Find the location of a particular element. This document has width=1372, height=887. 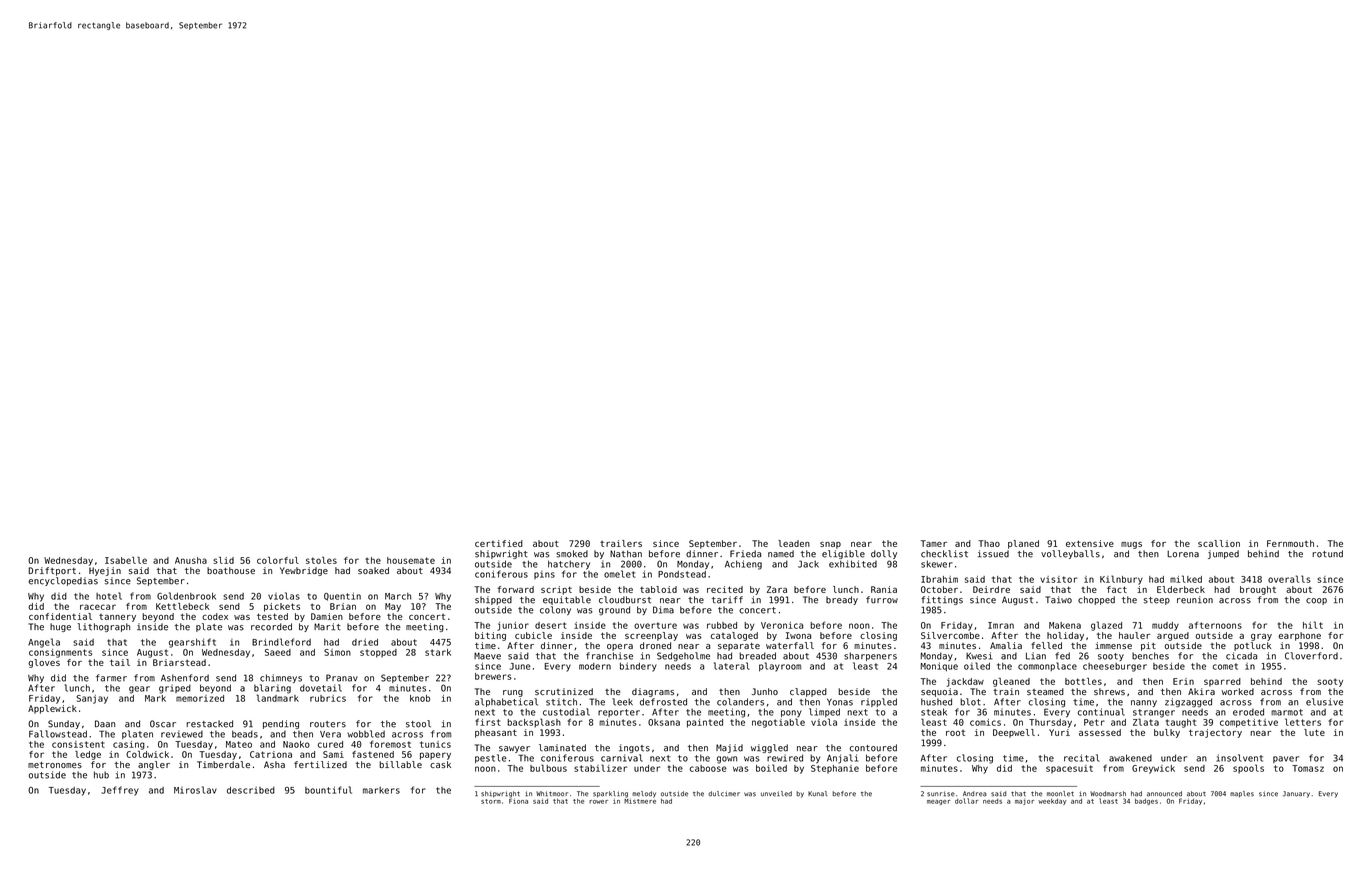

huge is located at coordinates (60, 627).
